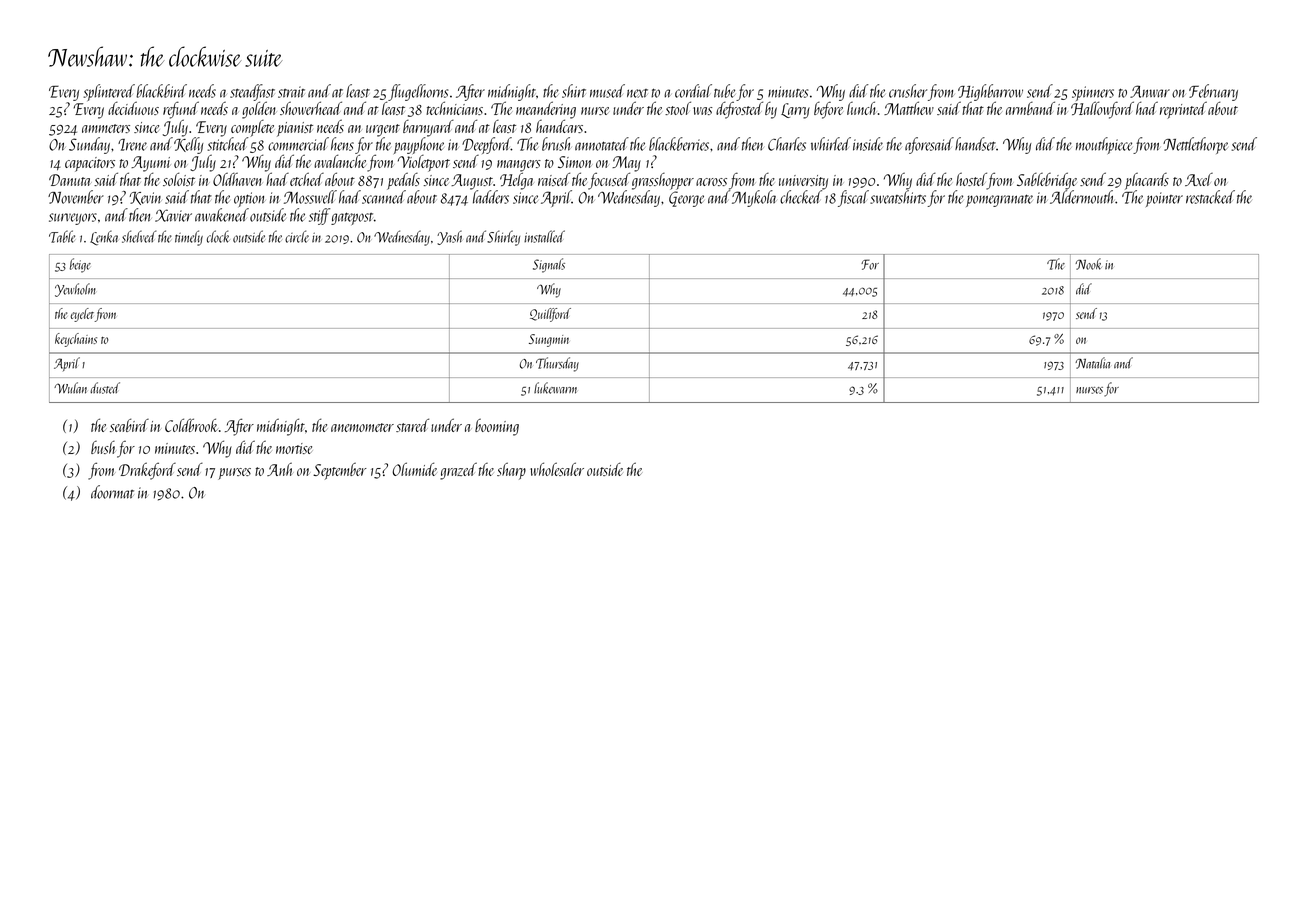  What do you see at coordinates (511, 471) in the screenshot?
I see `sharp` at bounding box center [511, 471].
